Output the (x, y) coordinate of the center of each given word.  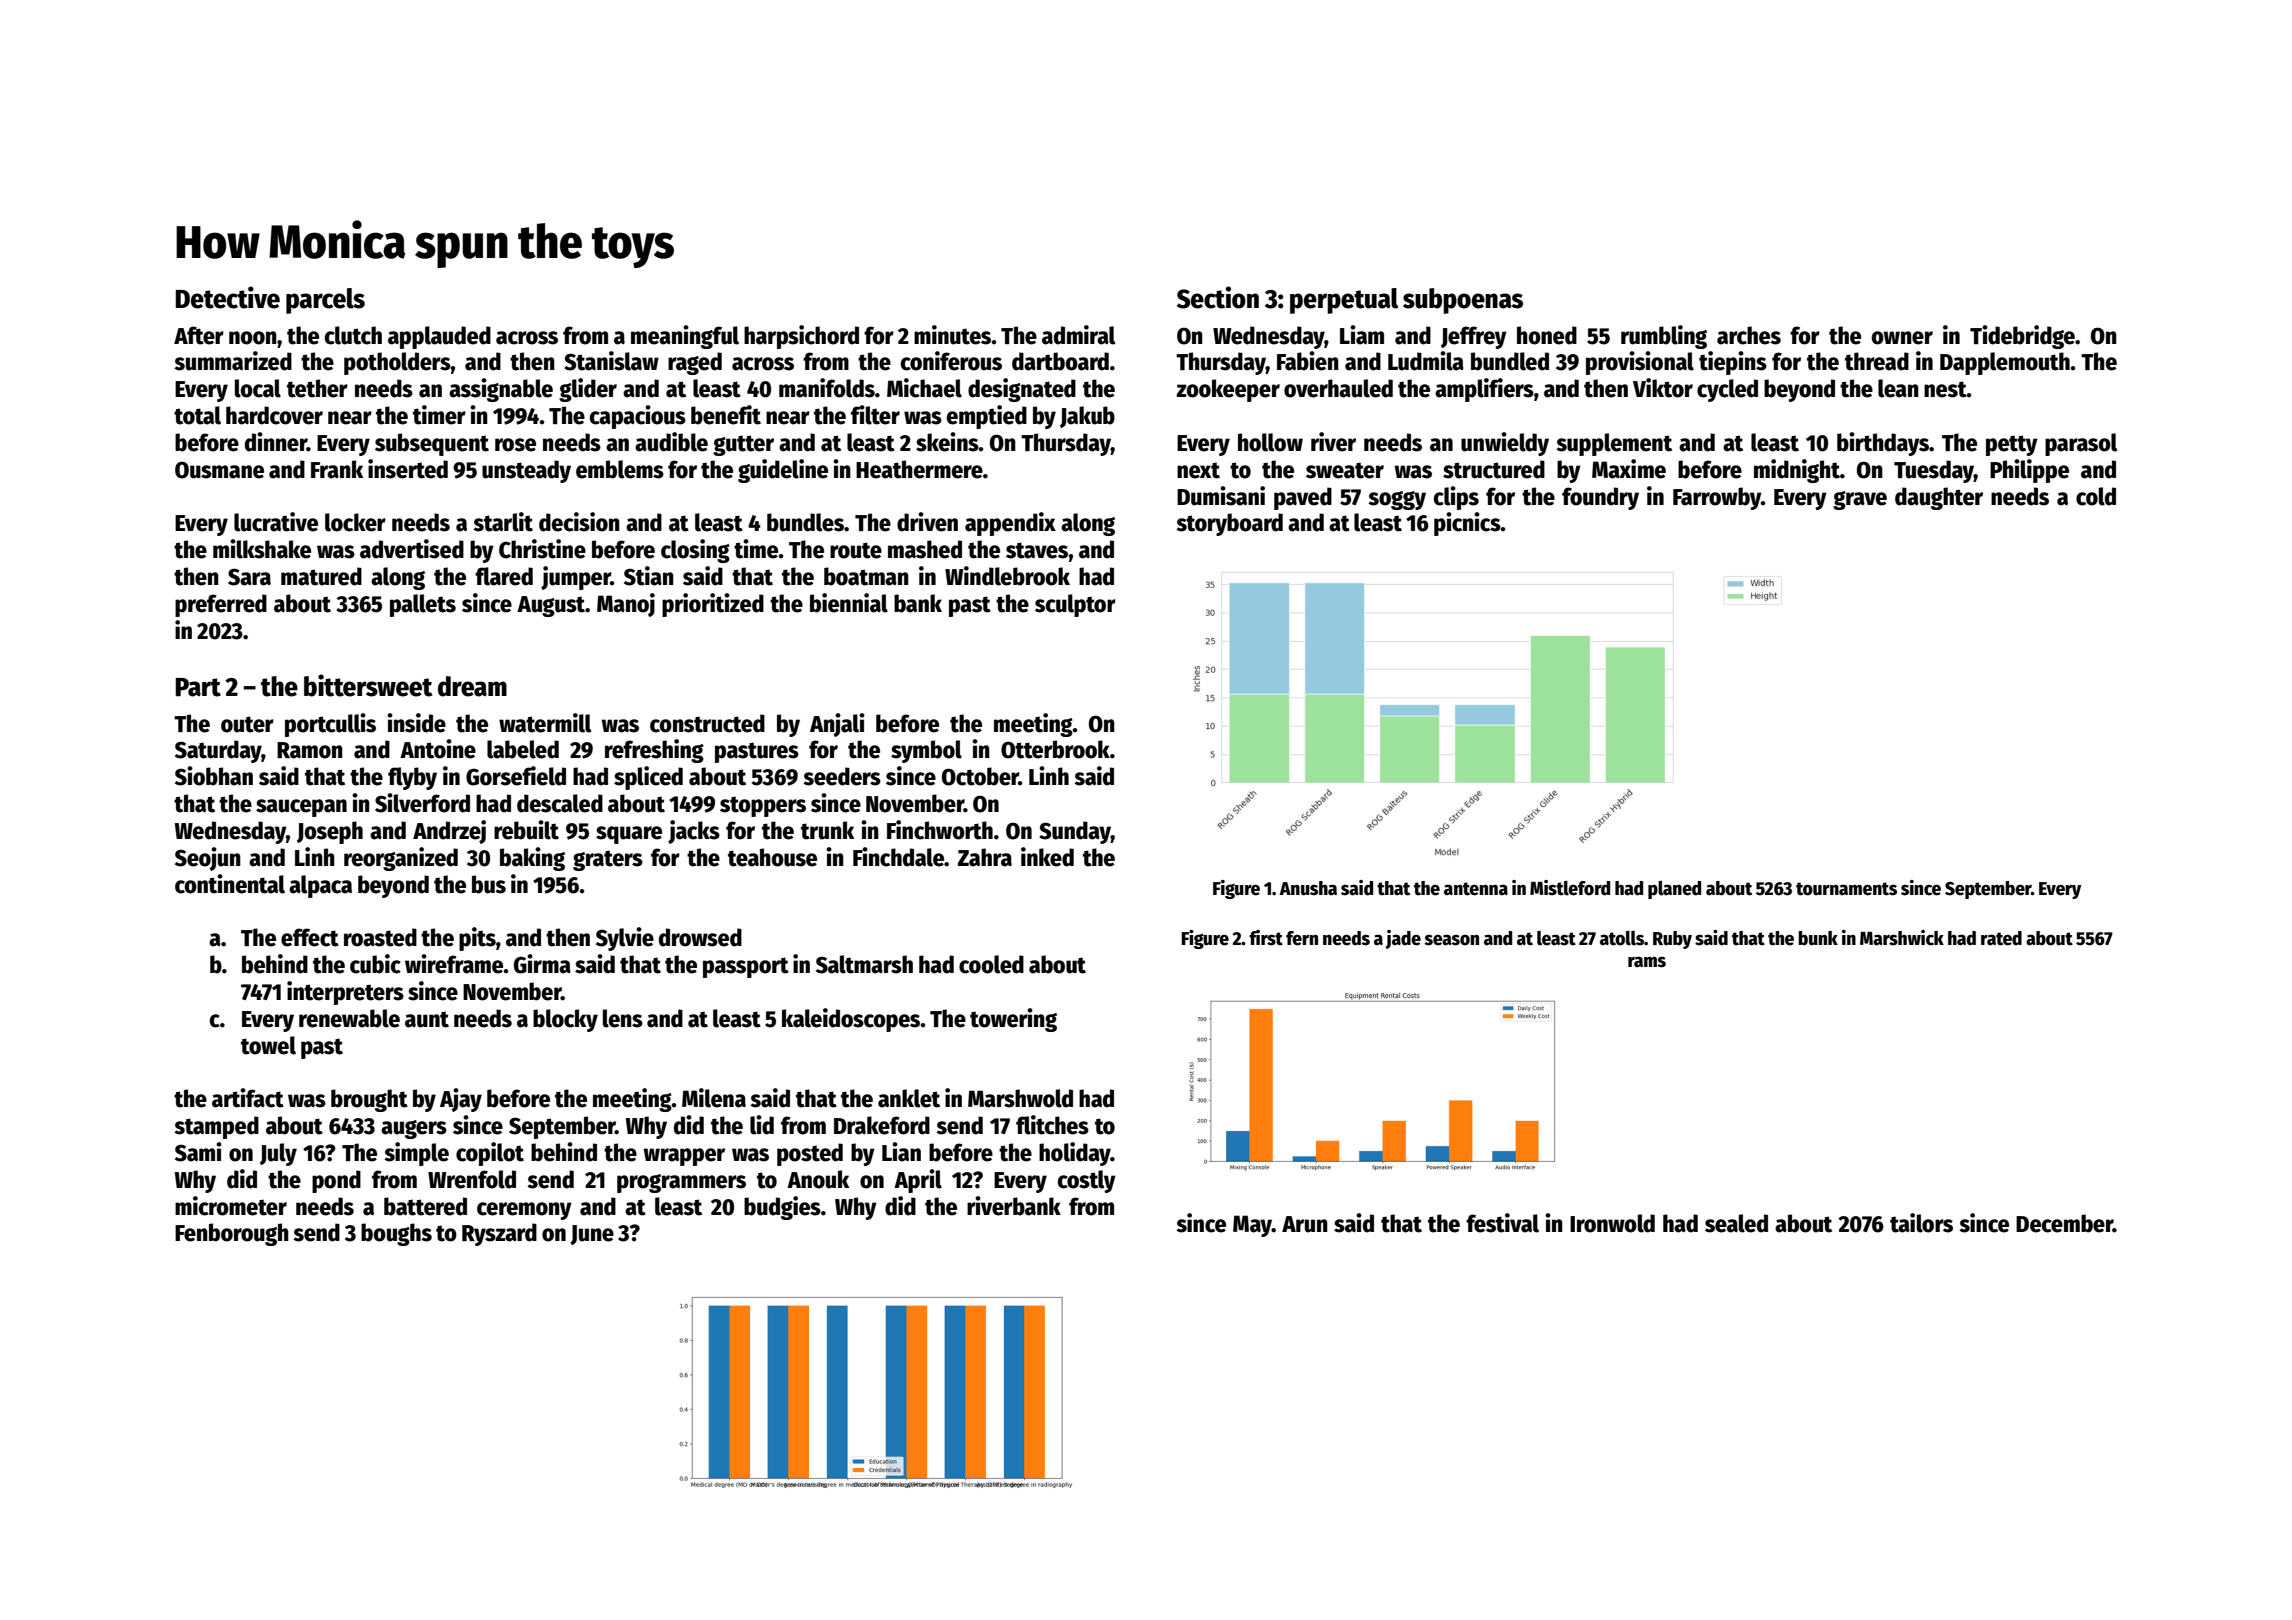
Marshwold (1020, 1098)
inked (1047, 857)
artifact (248, 1098)
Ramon (310, 750)
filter (875, 415)
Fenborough (232, 1234)
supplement (1614, 444)
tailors (1921, 1223)
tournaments (1846, 889)
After (199, 335)
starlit (503, 522)
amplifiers (1484, 390)
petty (2012, 445)
